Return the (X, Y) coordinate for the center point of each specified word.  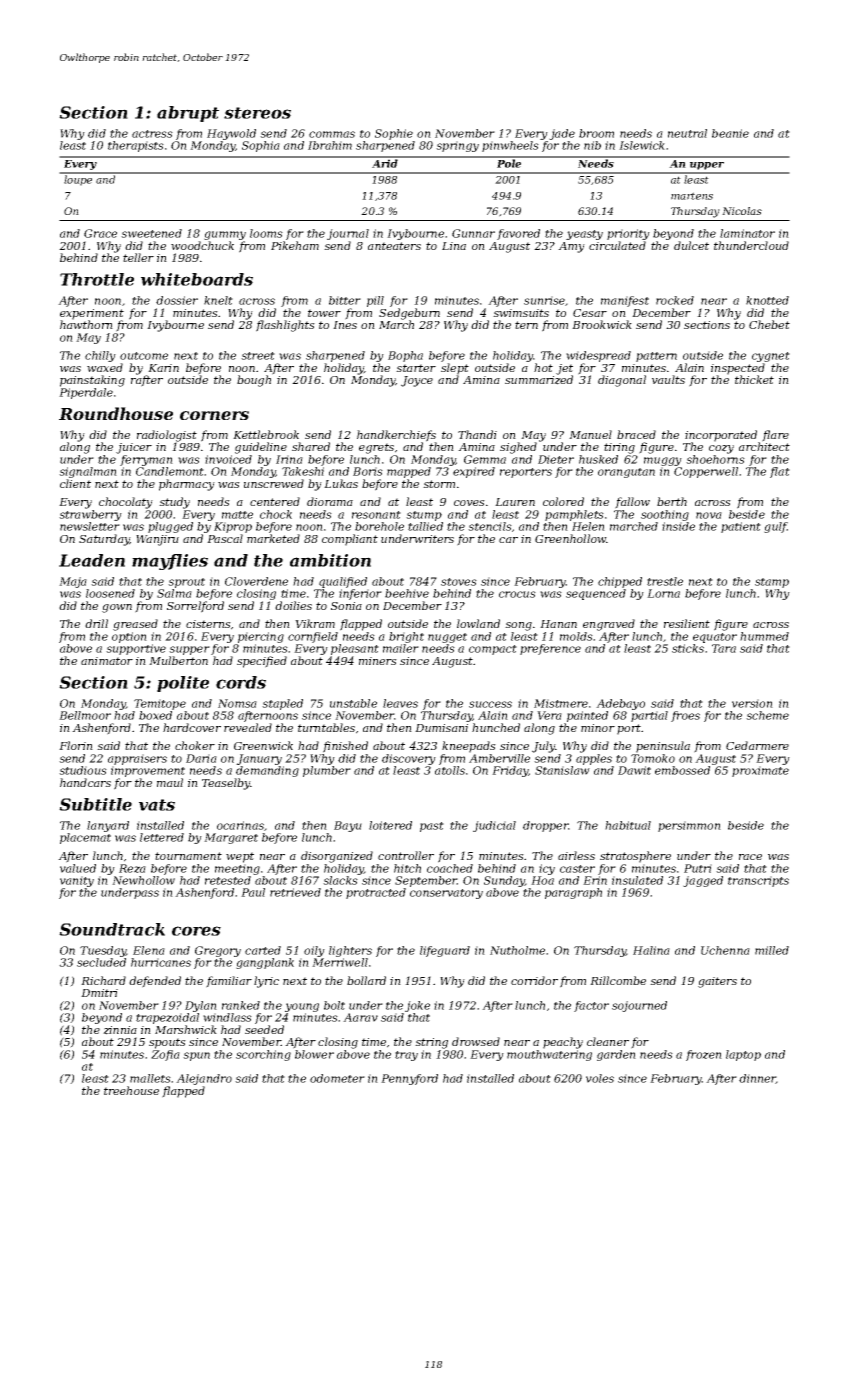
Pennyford (409, 1079)
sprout (186, 583)
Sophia (261, 146)
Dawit (634, 770)
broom (596, 133)
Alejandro (204, 1079)
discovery (409, 759)
